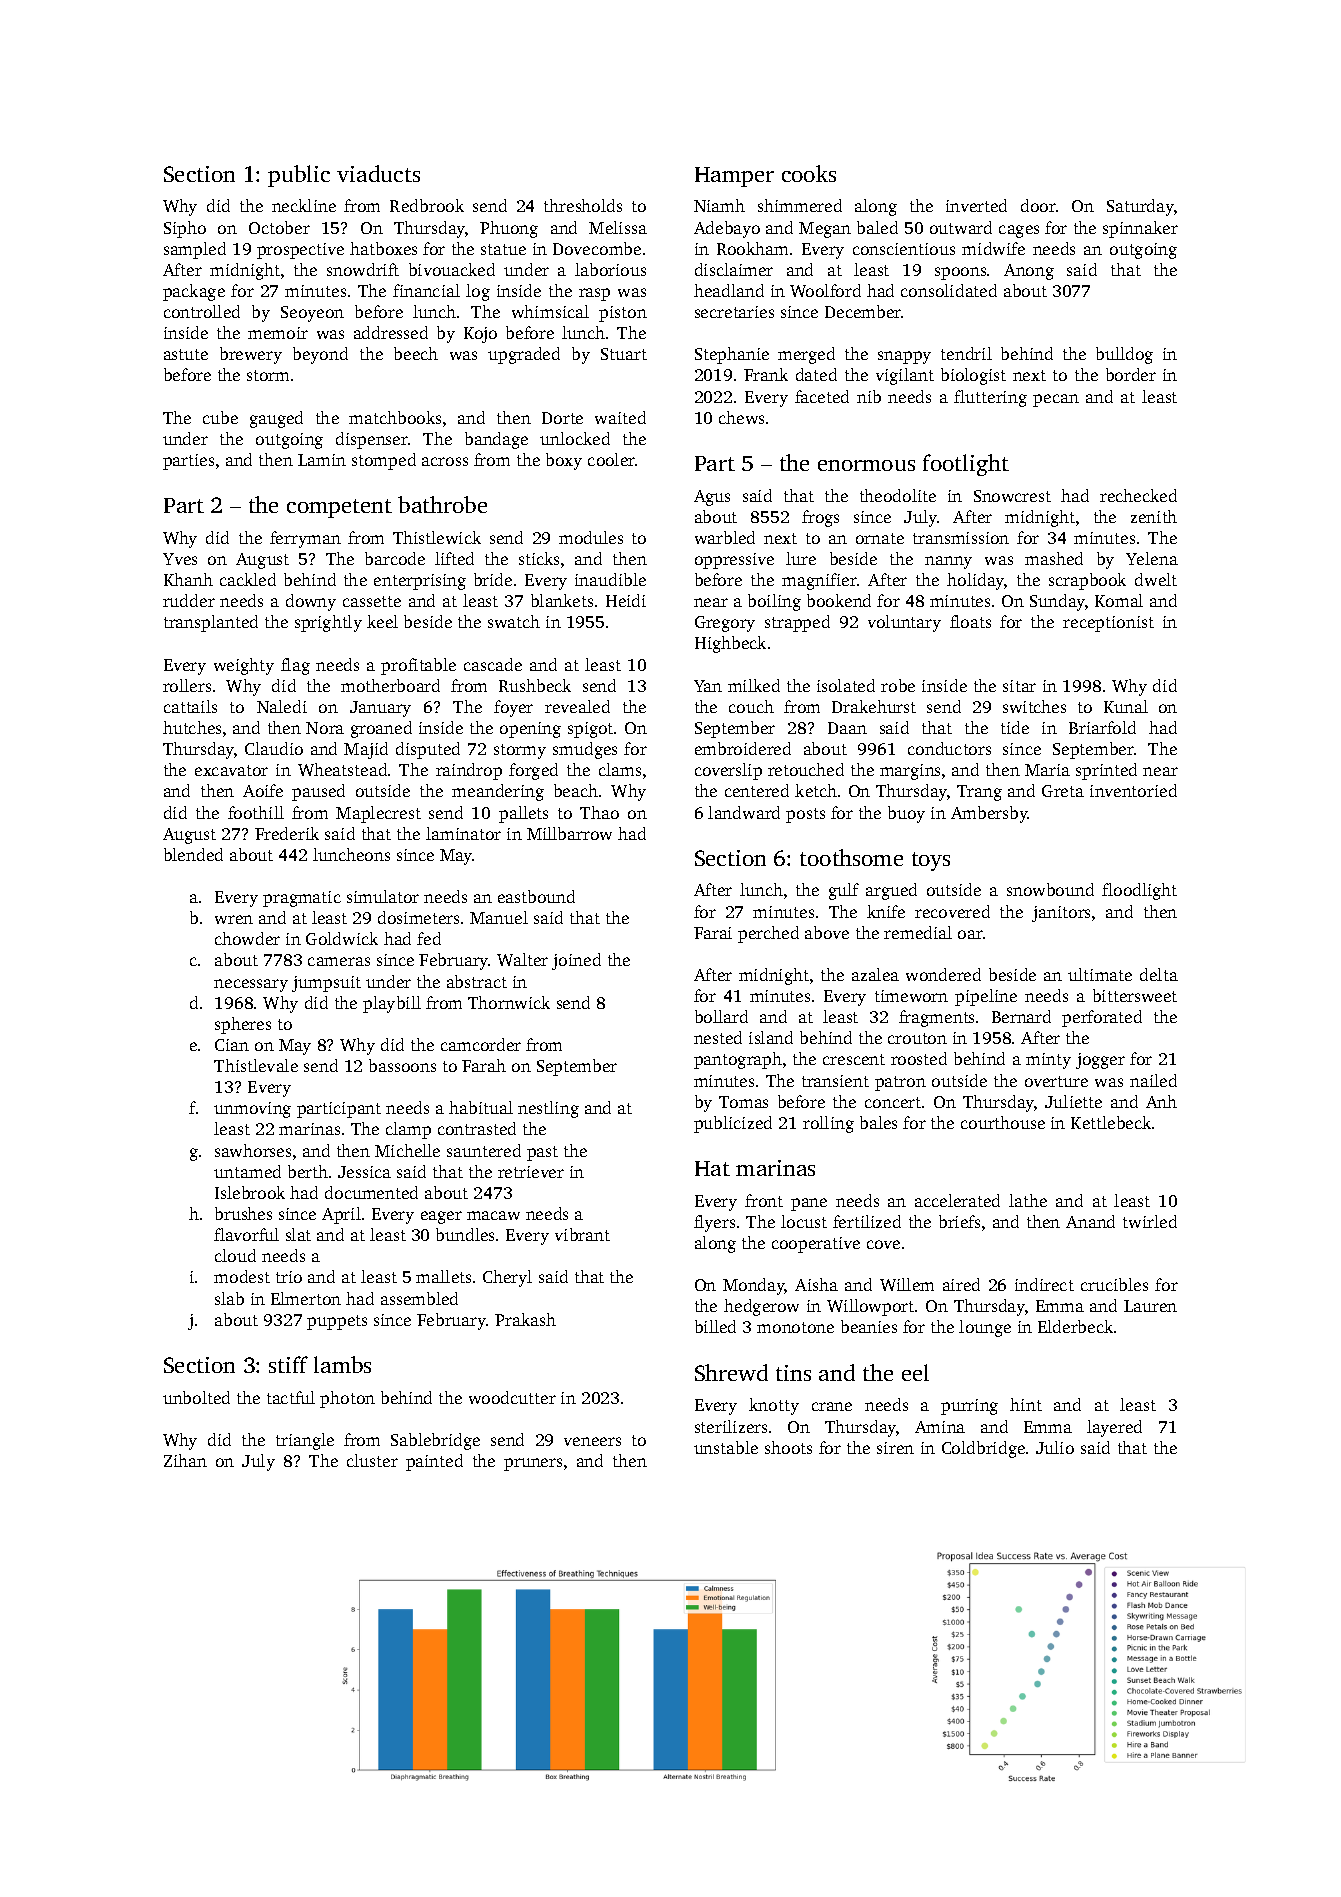 The image size is (1341, 1897). Describe the element at coordinates (806, 769) in the screenshot. I see `retouched` at that location.
